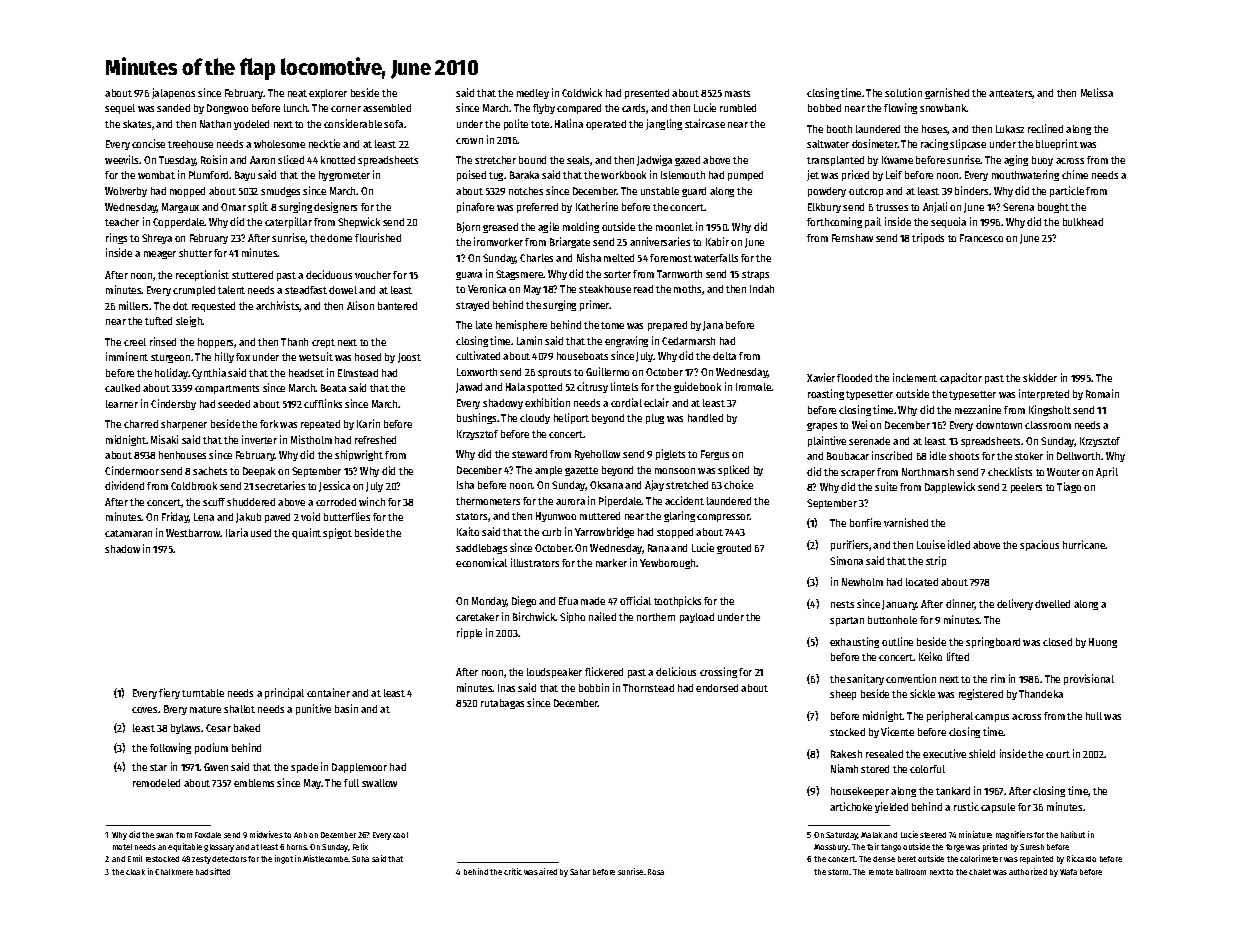  I want to click on explorer, so click(328, 94).
